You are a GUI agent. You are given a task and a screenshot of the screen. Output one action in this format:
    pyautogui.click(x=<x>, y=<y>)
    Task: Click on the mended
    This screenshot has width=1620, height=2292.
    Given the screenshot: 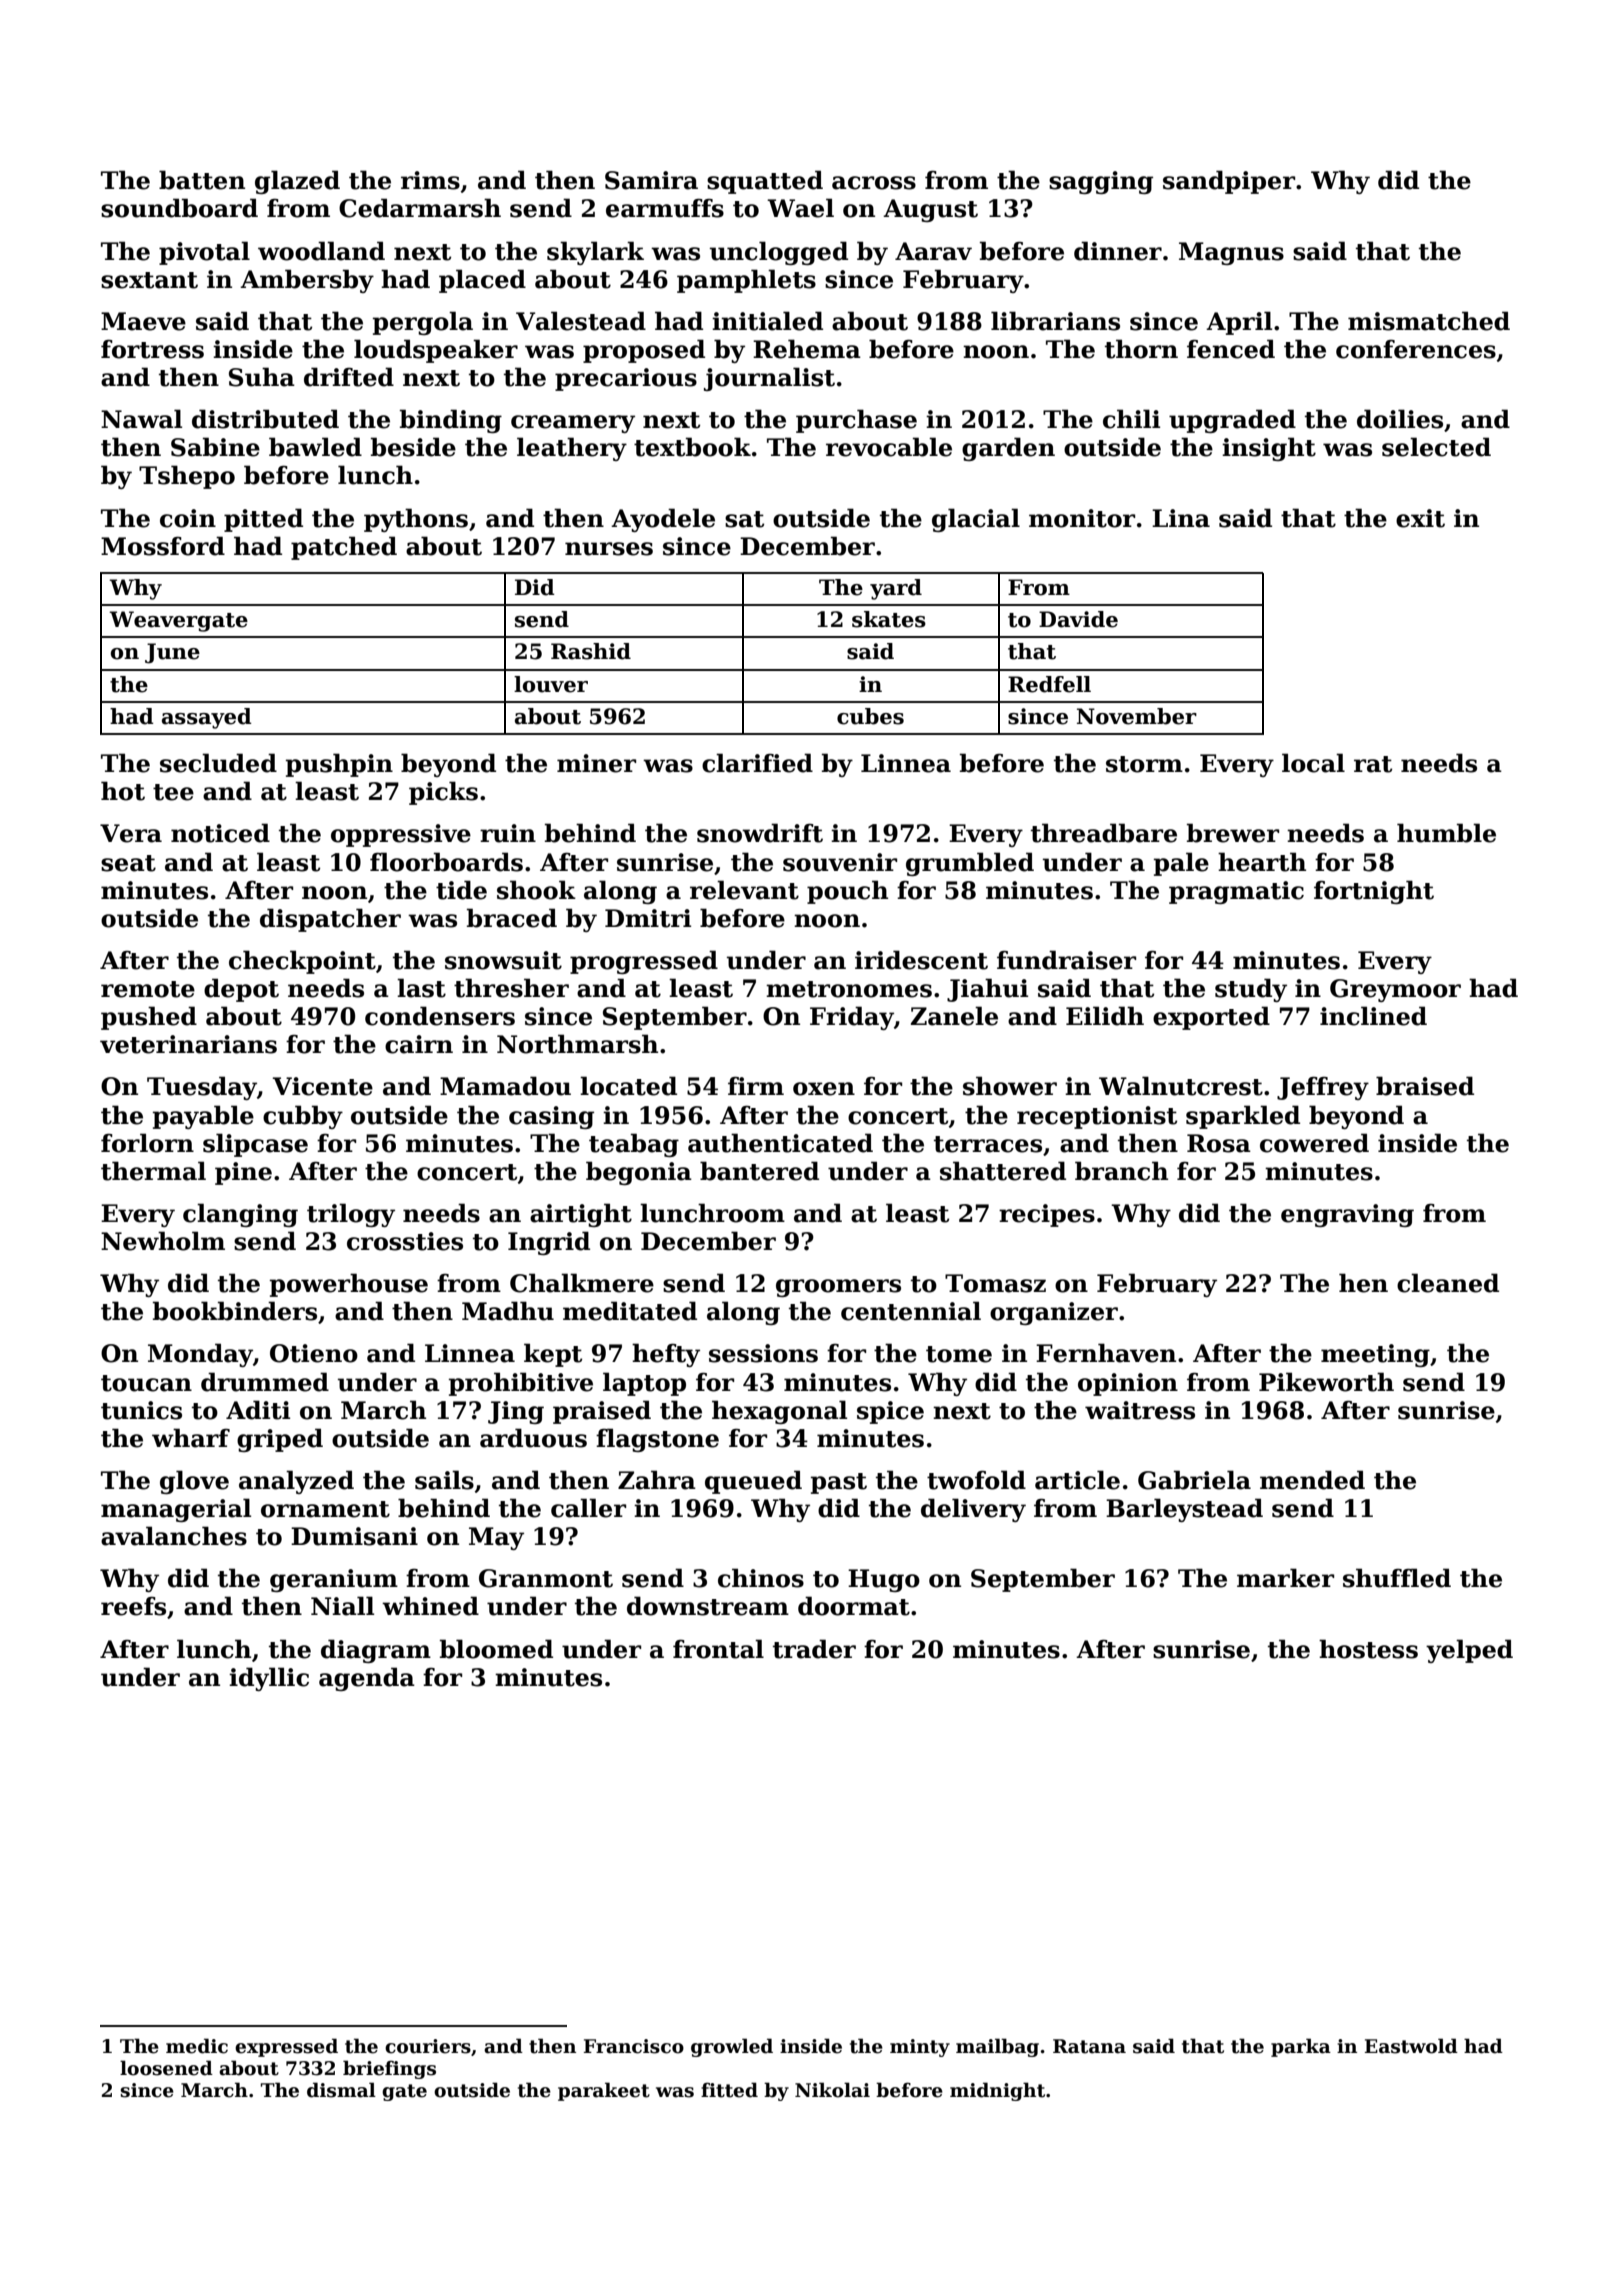 What is the action you would take?
    pyautogui.click(x=1312, y=1480)
